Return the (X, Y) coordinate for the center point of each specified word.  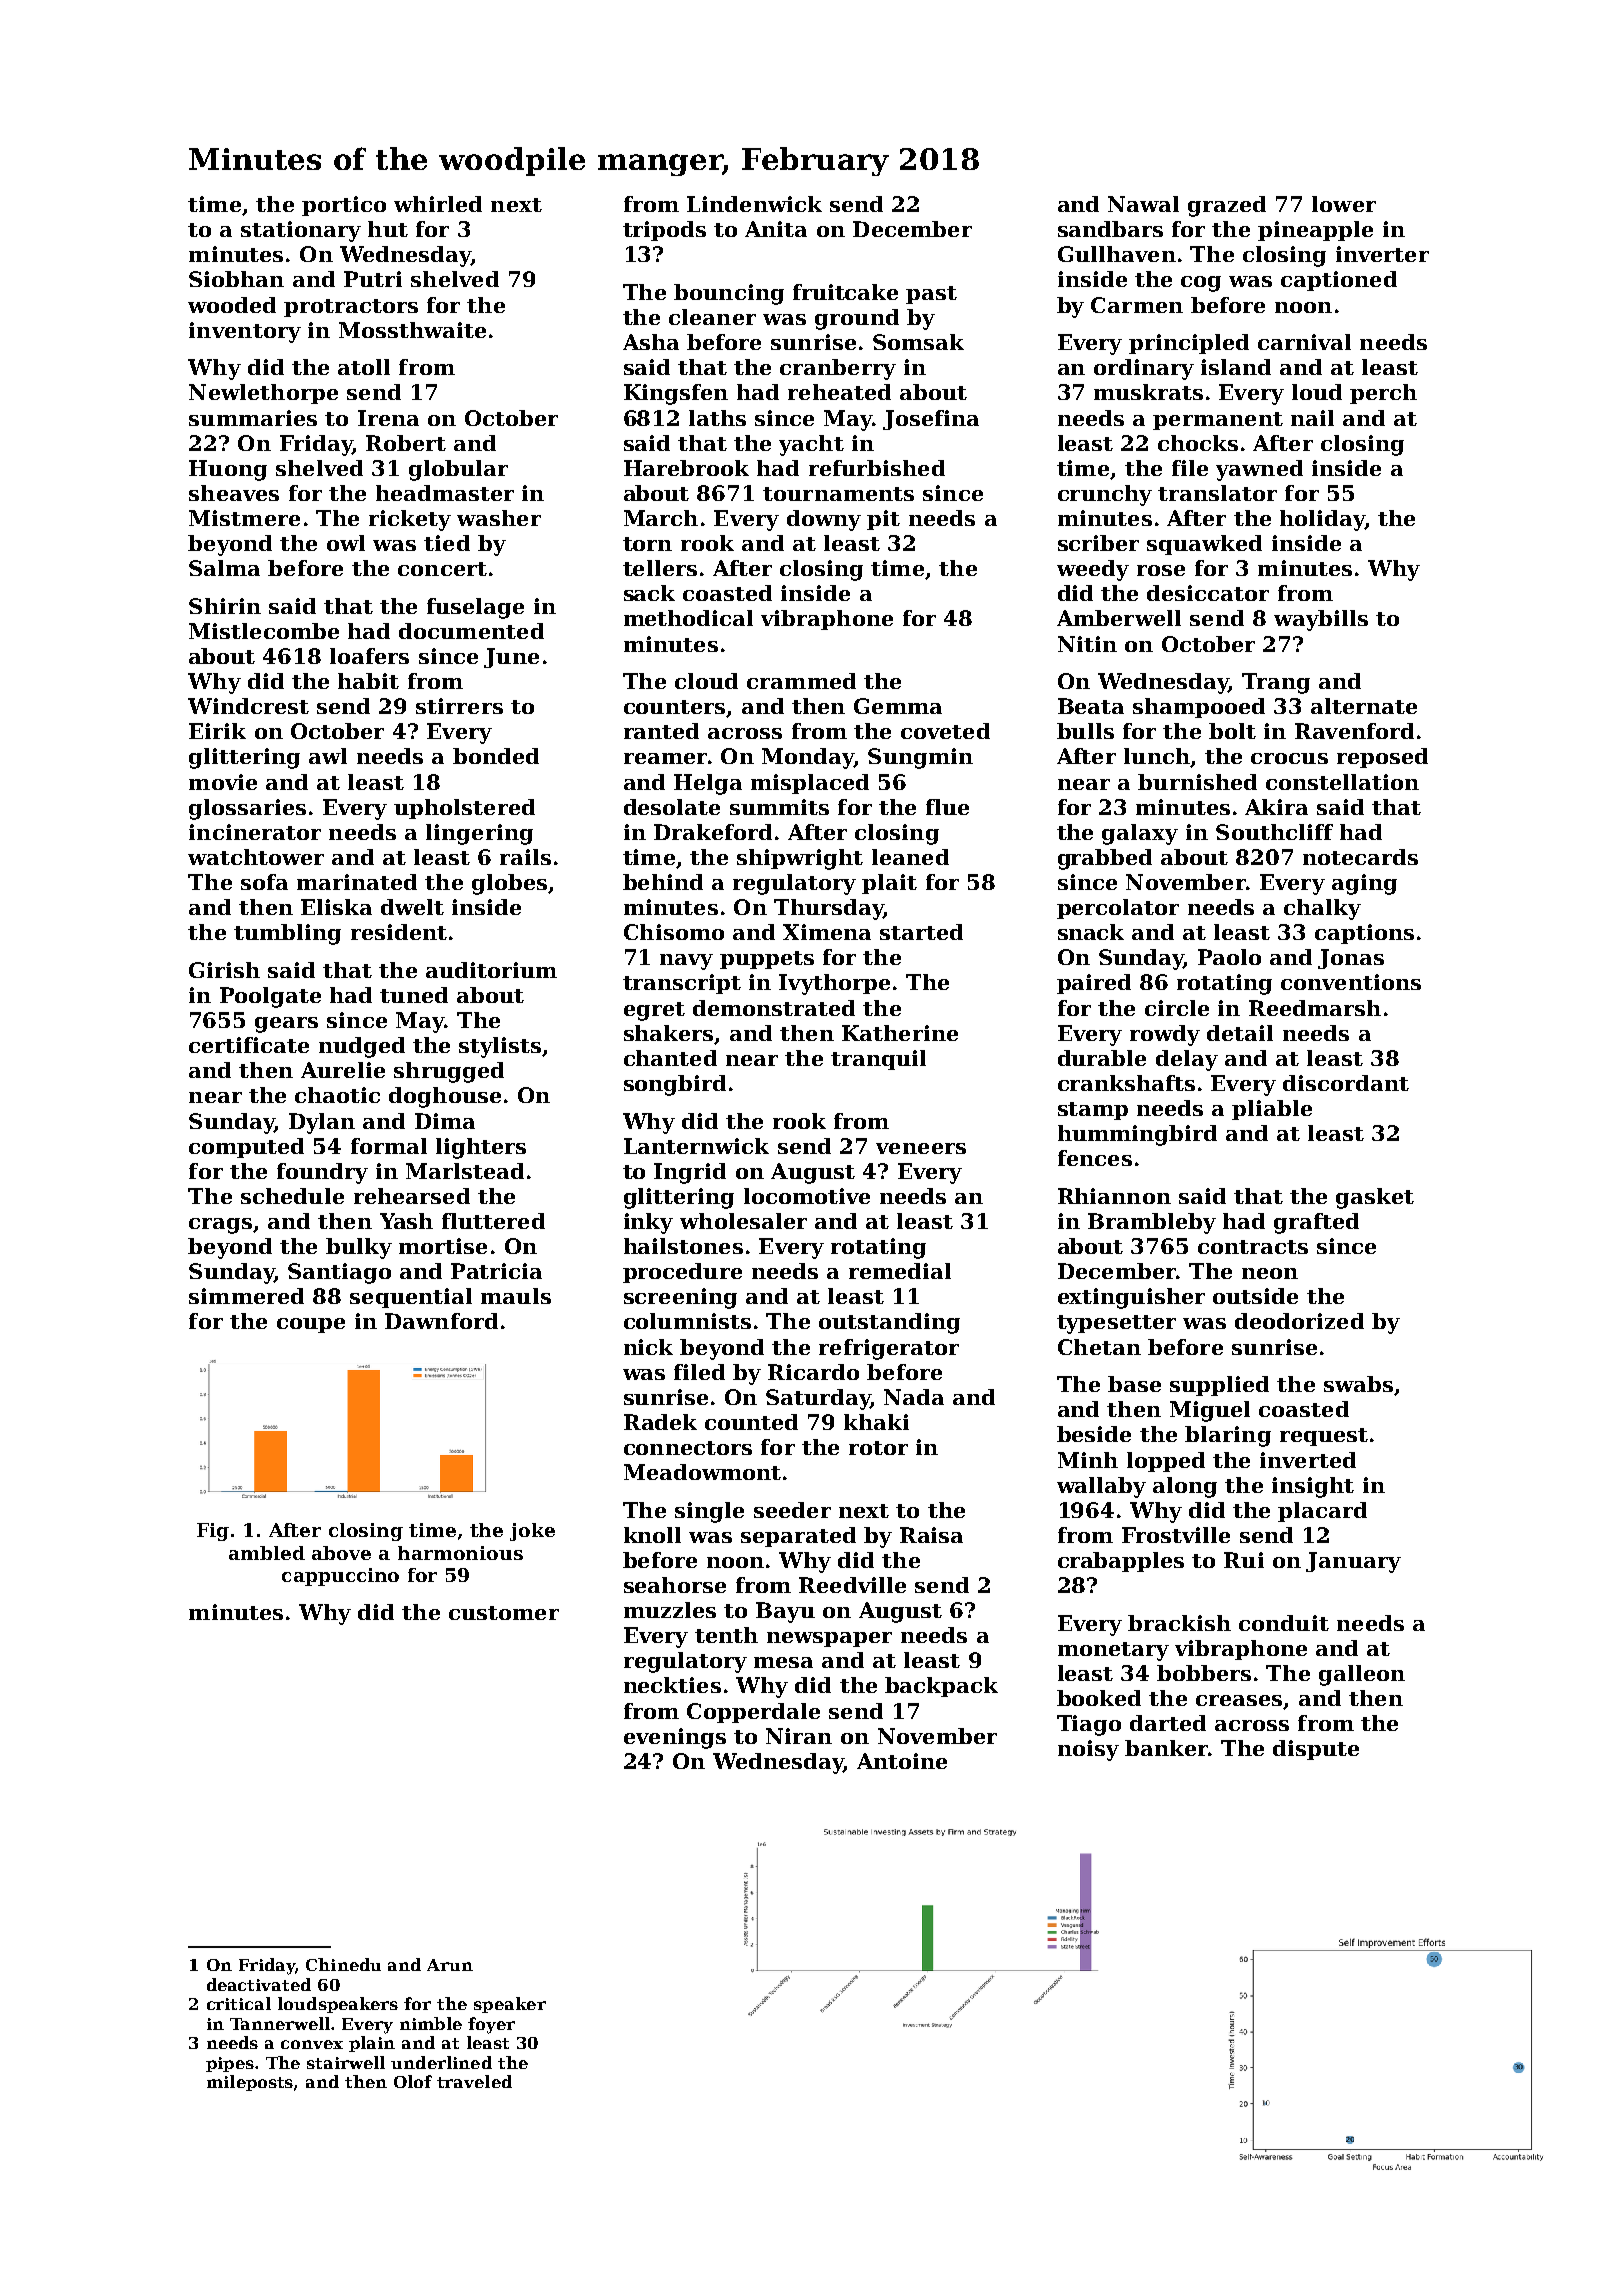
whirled (438, 204)
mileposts (250, 2083)
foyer (491, 2025)
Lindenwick (754, 204)
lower (1344, 204)
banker (1166, 1748)
